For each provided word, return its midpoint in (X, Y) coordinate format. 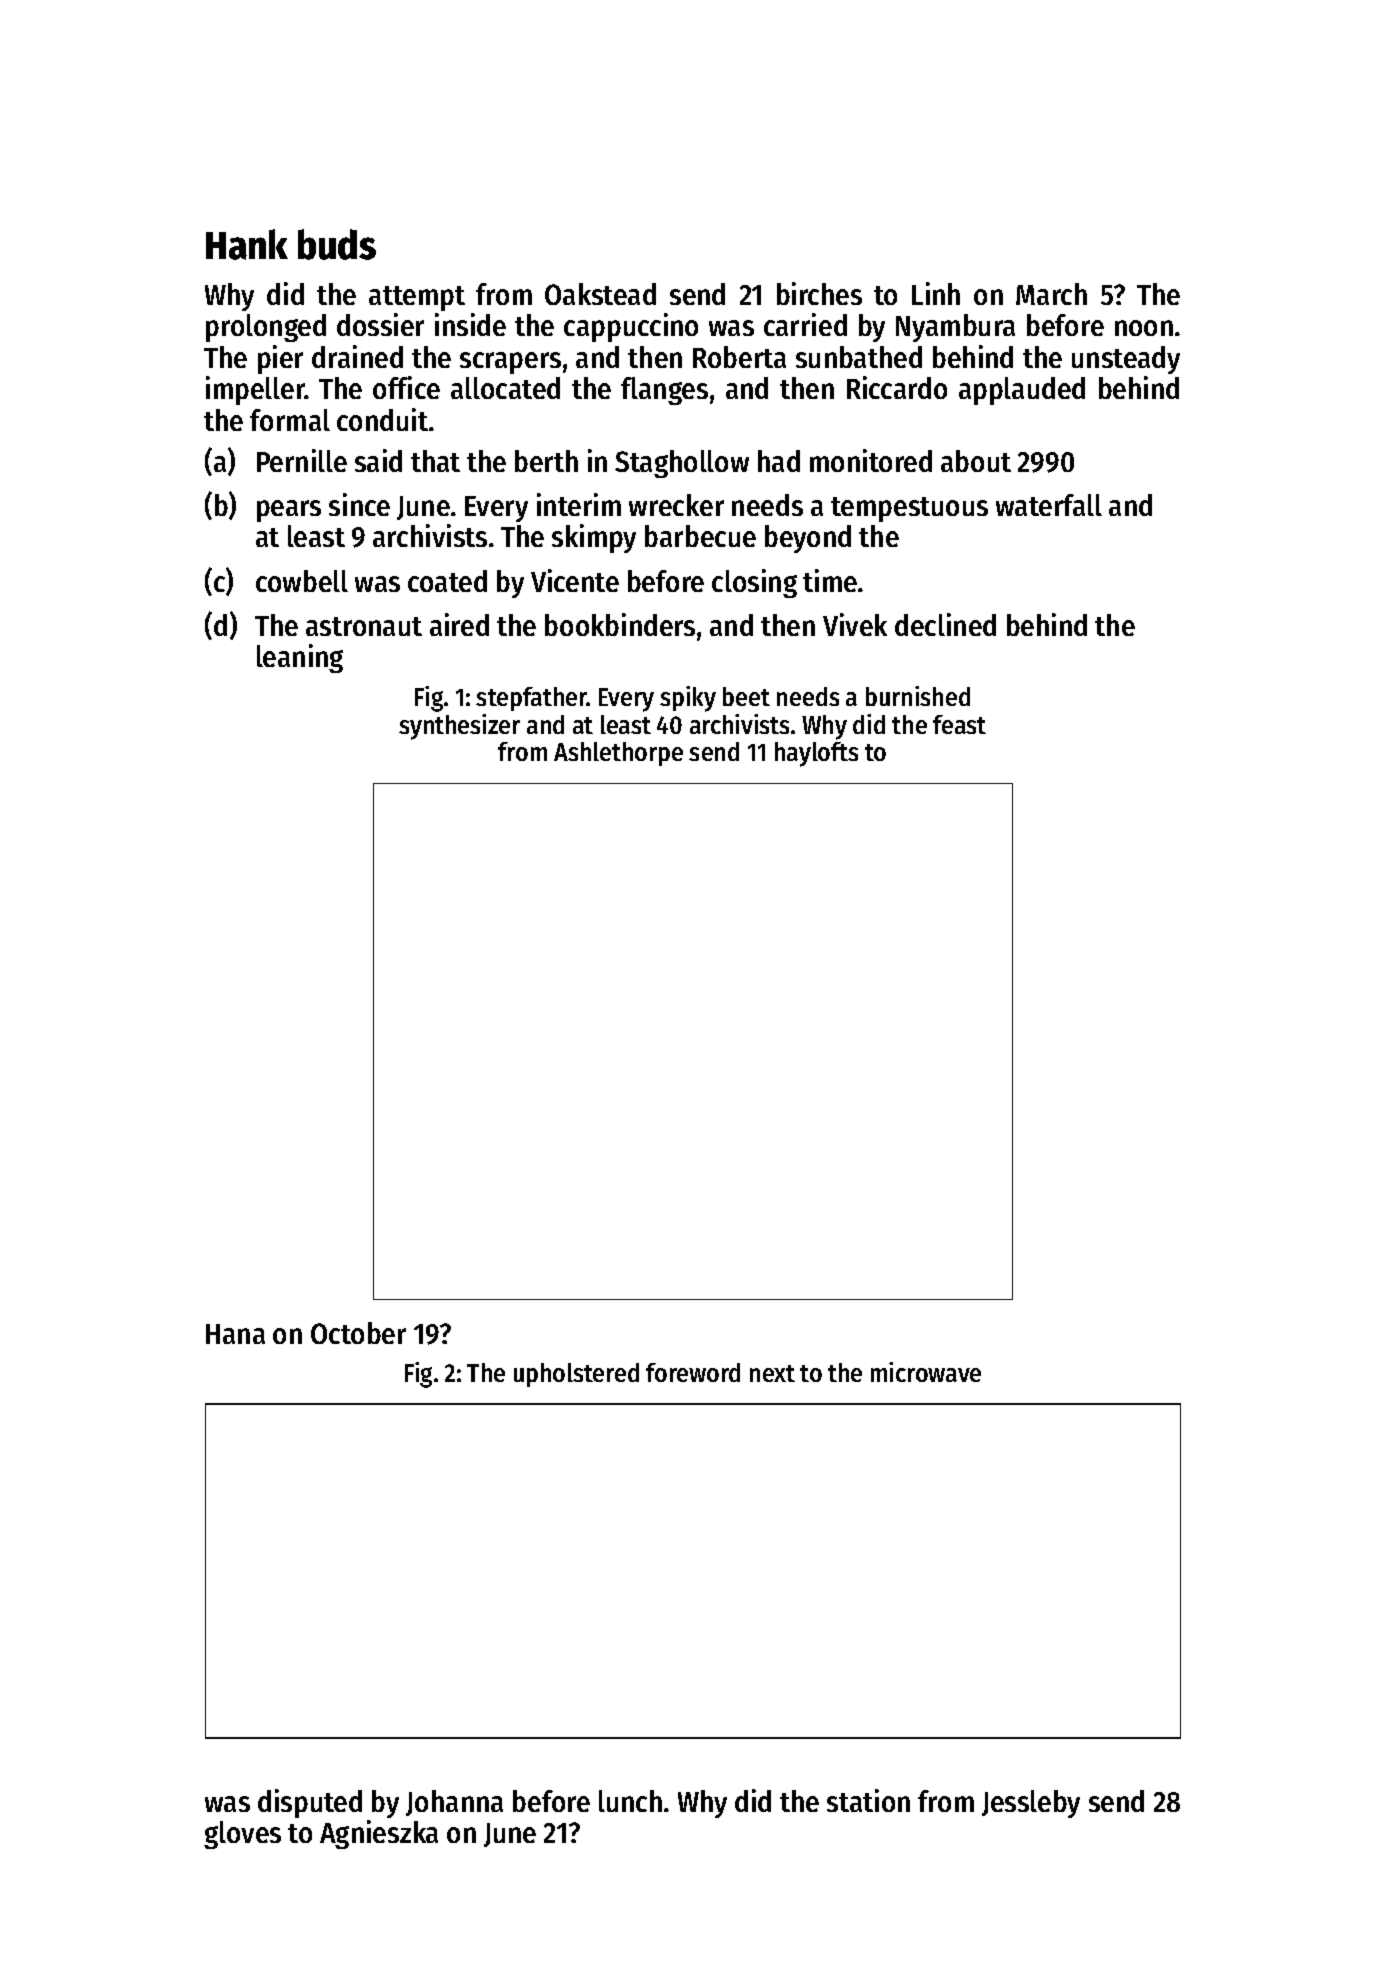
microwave (926, 1372)
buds (337, 244)
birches (819, 293)
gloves (242, 1835)
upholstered (576, 1375)
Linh (936, 293)
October (358, 1333)
